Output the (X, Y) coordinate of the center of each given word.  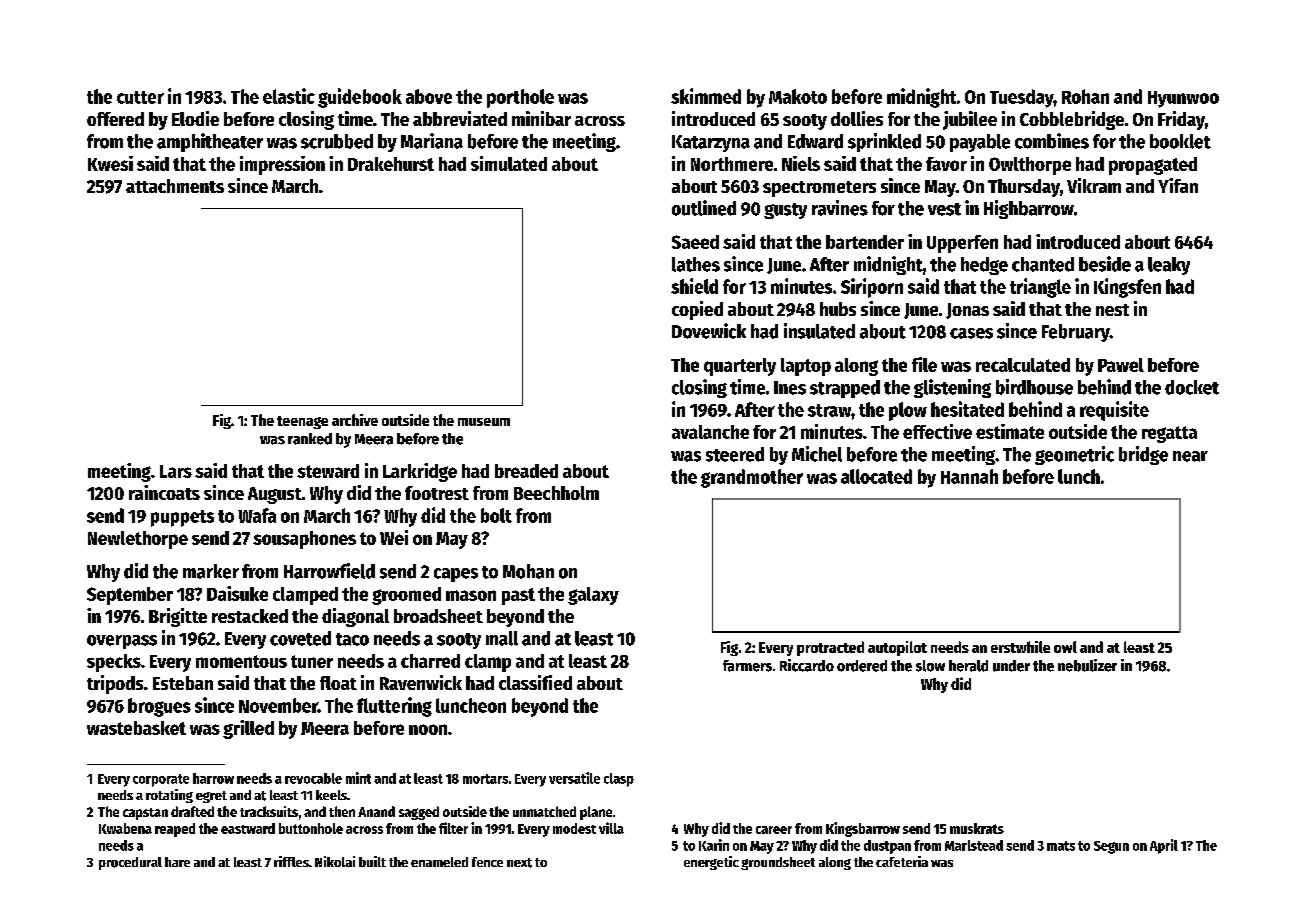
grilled (248, 729)
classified (535, 682)
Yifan (1178, 185)
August (275, 495)
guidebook (360, 98)
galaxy (593, 596)
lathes (696, 264)
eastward (248, 828)
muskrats (977, 828)
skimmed (706, 96)
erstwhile (1020, 647)
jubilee (970, 120)
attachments (175, 186)
